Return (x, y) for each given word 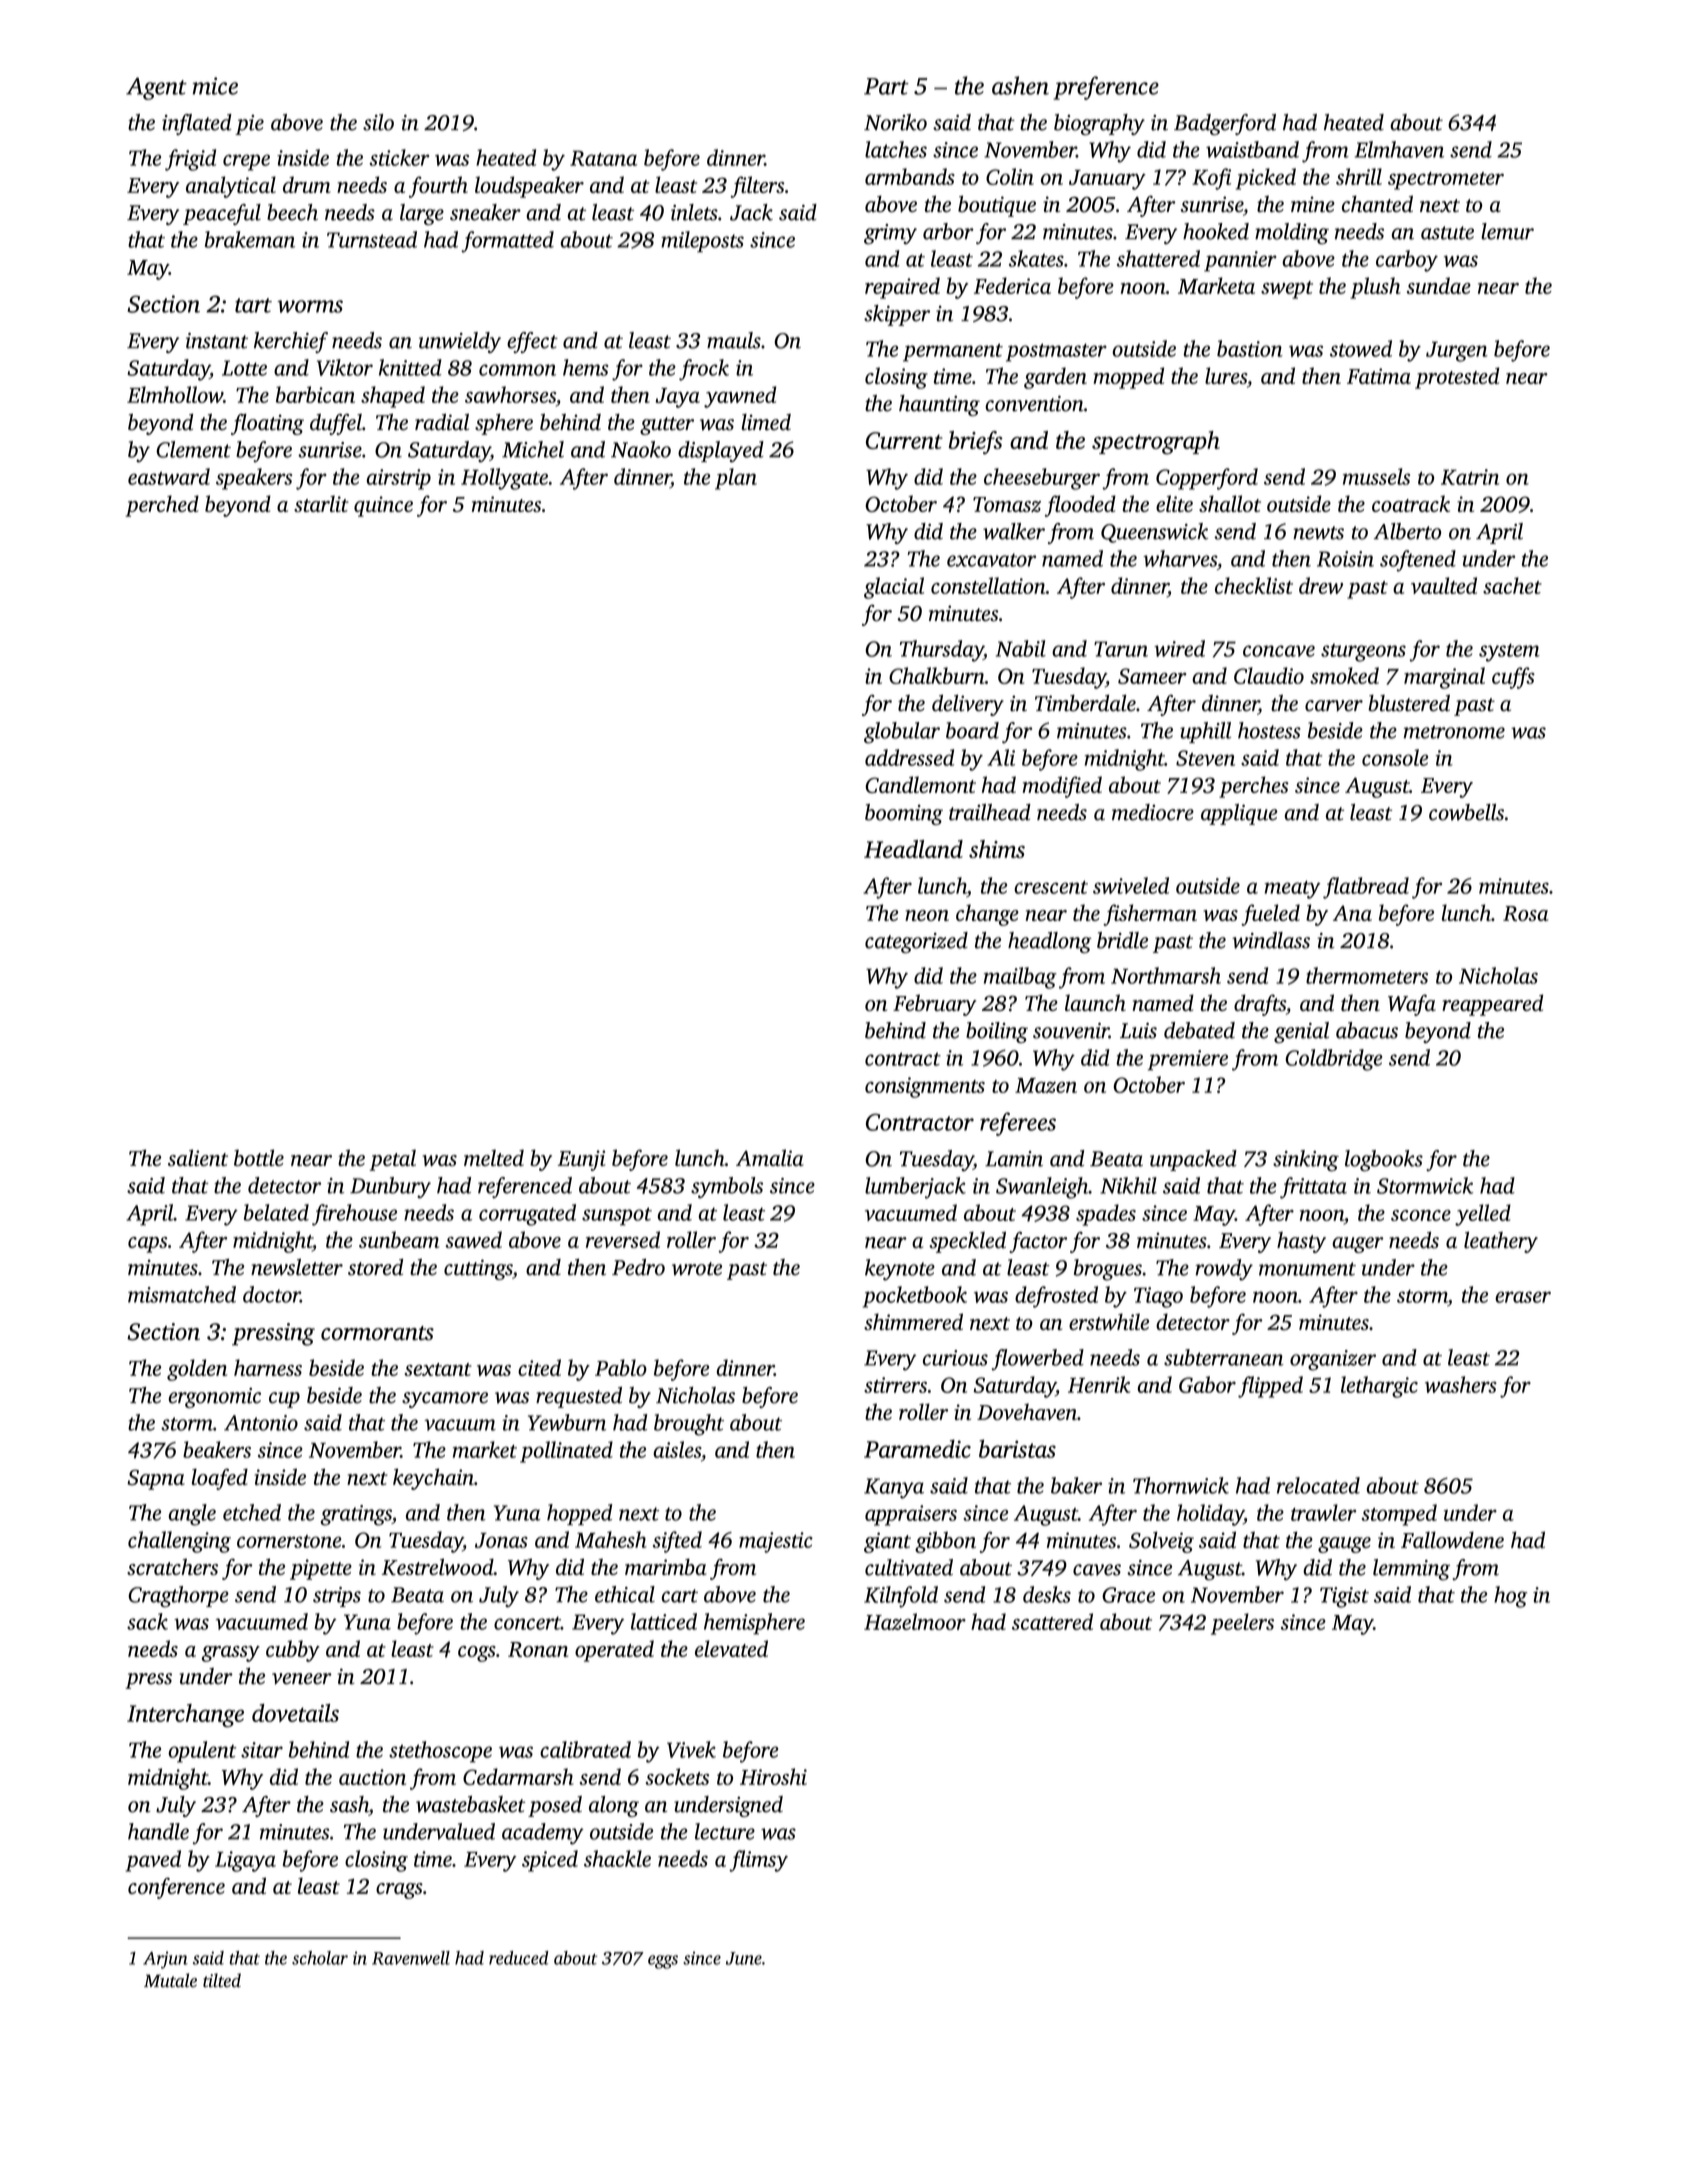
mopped (1128, 378)
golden (197, 1370)
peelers (1242, 1624)
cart (680, 1596)
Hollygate (504, 479)
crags (399, 1891)
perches (1254, 787)
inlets (694, 212)
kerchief (291, 342)
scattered (1052, 1621)
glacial (894, 588)
